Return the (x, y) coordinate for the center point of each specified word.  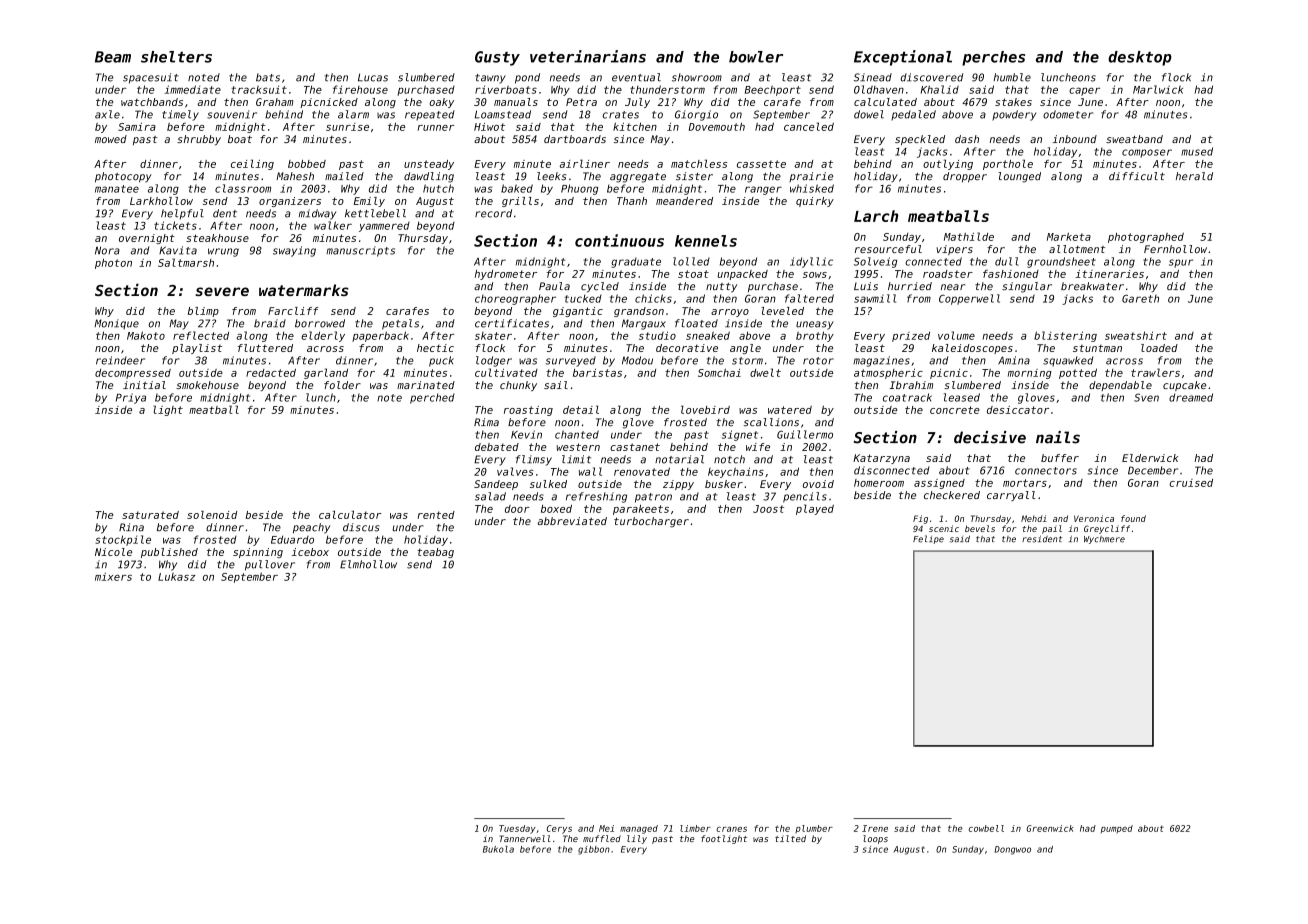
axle (107, 114)
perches (993, 58)
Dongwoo (1012, 850)
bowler (756, 57)
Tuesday (517, 829)
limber (695, 828)
